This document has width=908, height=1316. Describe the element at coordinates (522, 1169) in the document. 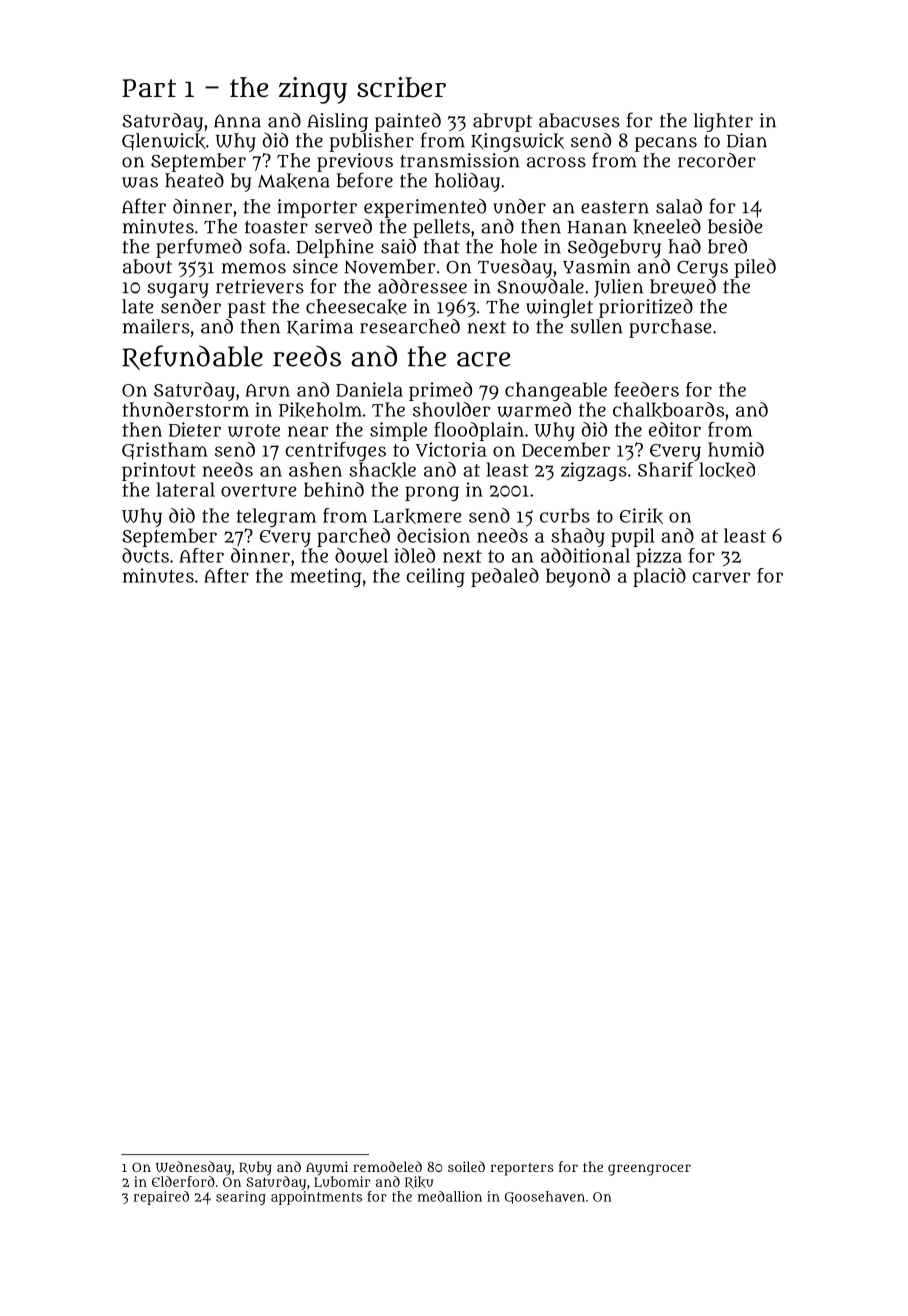

I see `reporters` at that location.
